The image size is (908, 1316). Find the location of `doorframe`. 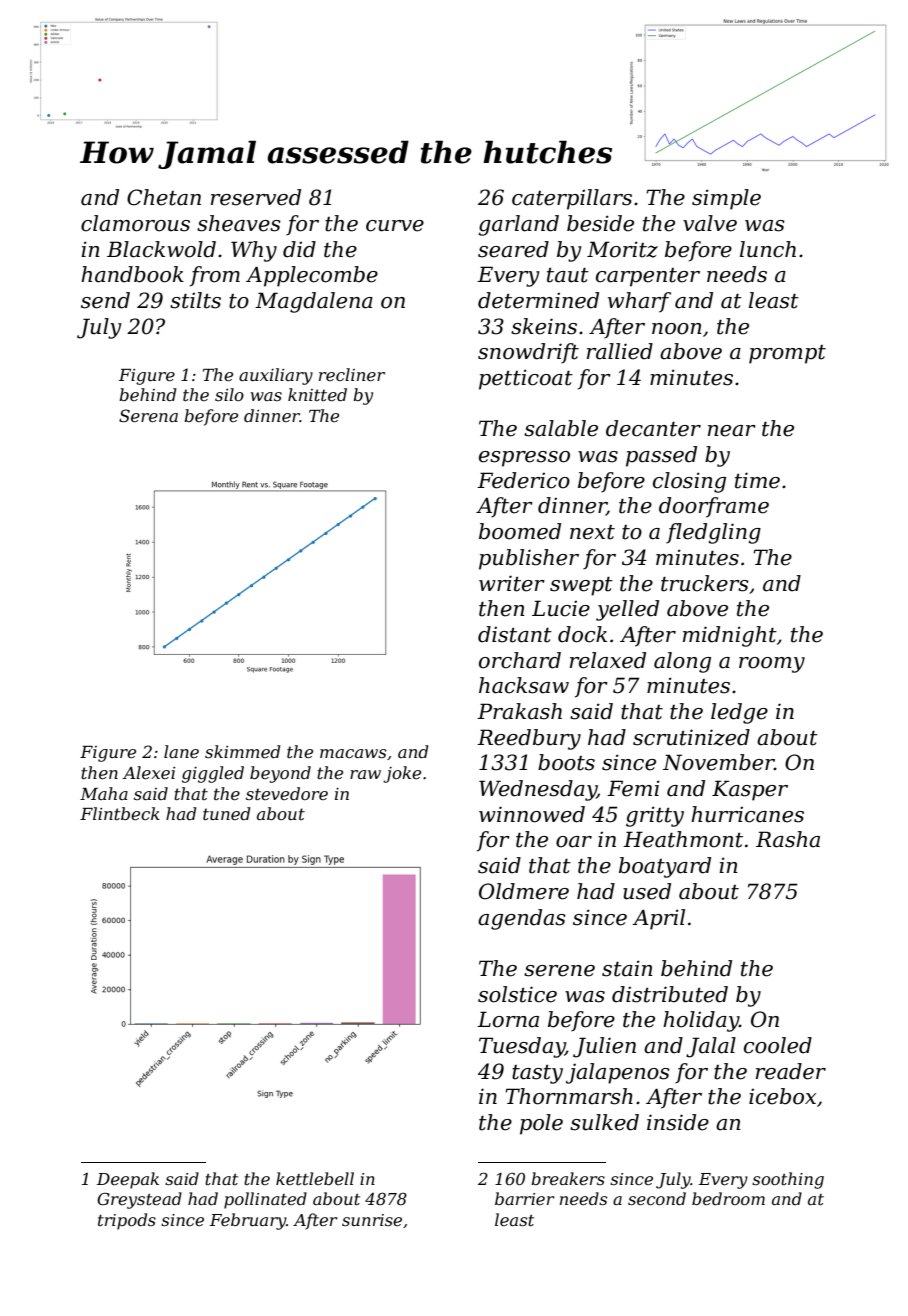

doorframe is located at coordinates (714, 507).
